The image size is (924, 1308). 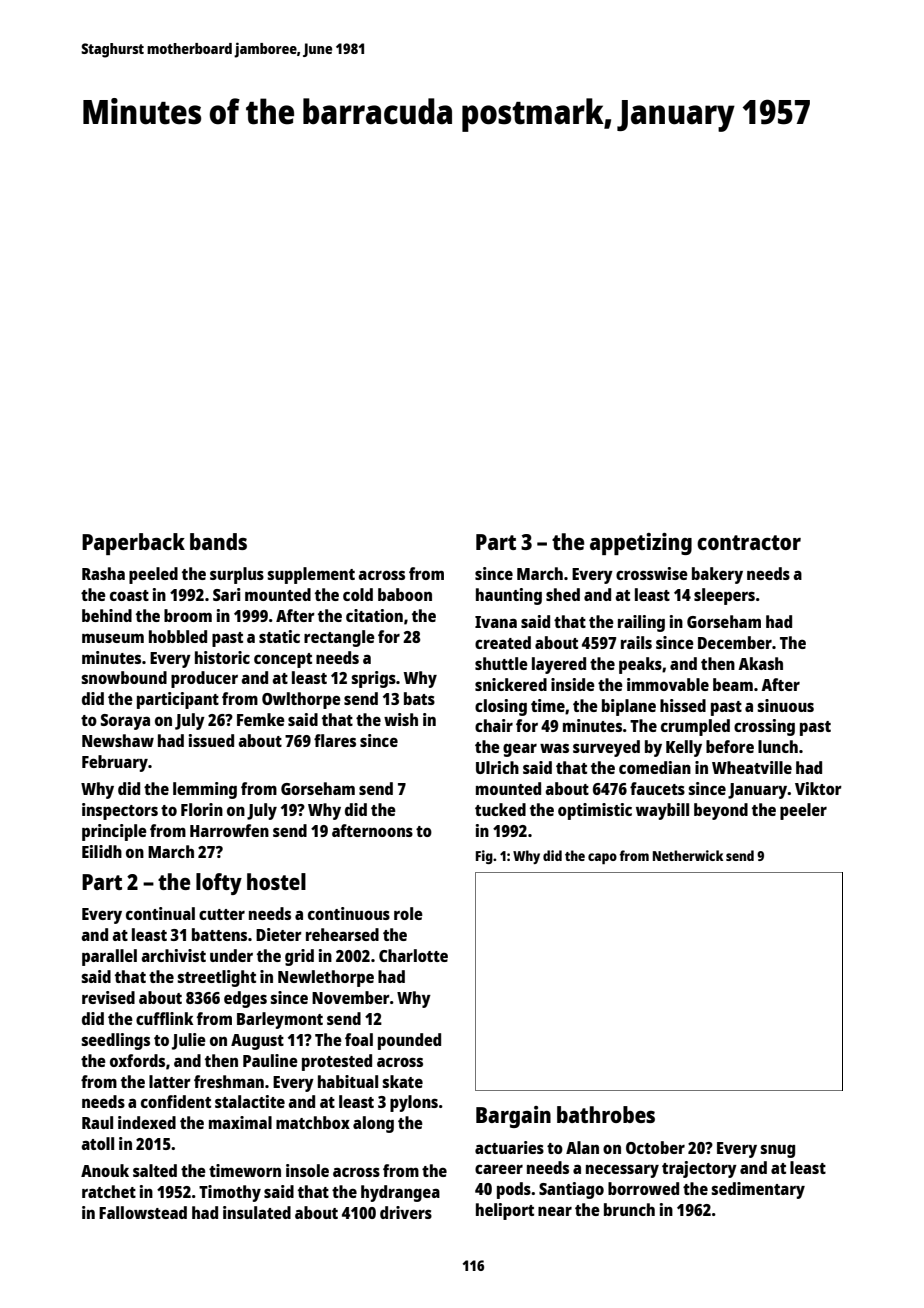 What do you see at coordinates (227, 594) in the document?
I see `Sari` at bounding box center [227, 594].
